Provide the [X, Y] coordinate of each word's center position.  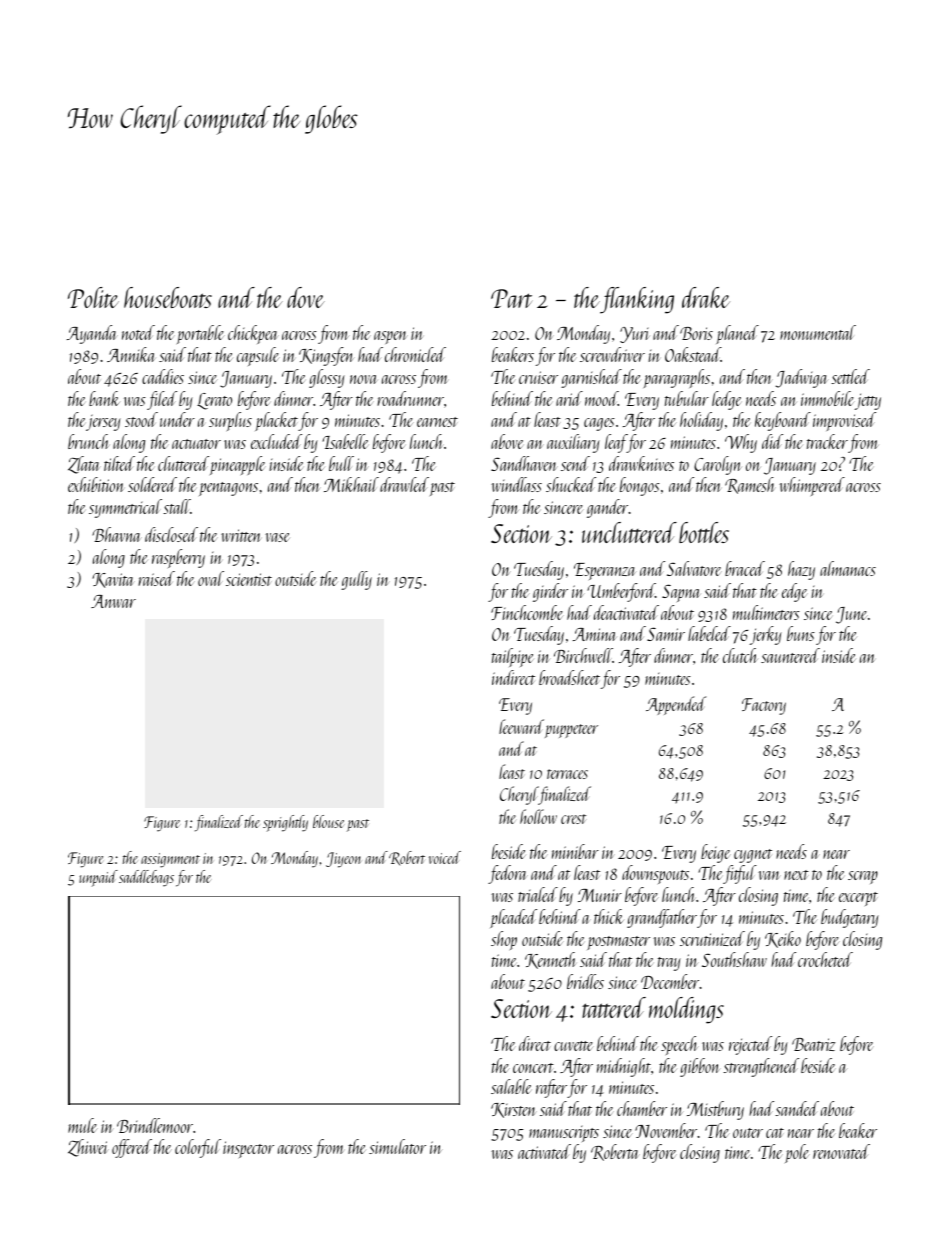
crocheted [825, 959]
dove [306, 297]
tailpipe [513, 657]
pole [797, 1153]
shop [504, 941]
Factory [764, 706]
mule [83, 1125]
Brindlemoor [155, 1125]
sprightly [285, 823]
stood [141, 419]
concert [533, 1068]
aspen [391, 337]
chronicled [415, 354]
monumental [818, 332]
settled [850, 376]
